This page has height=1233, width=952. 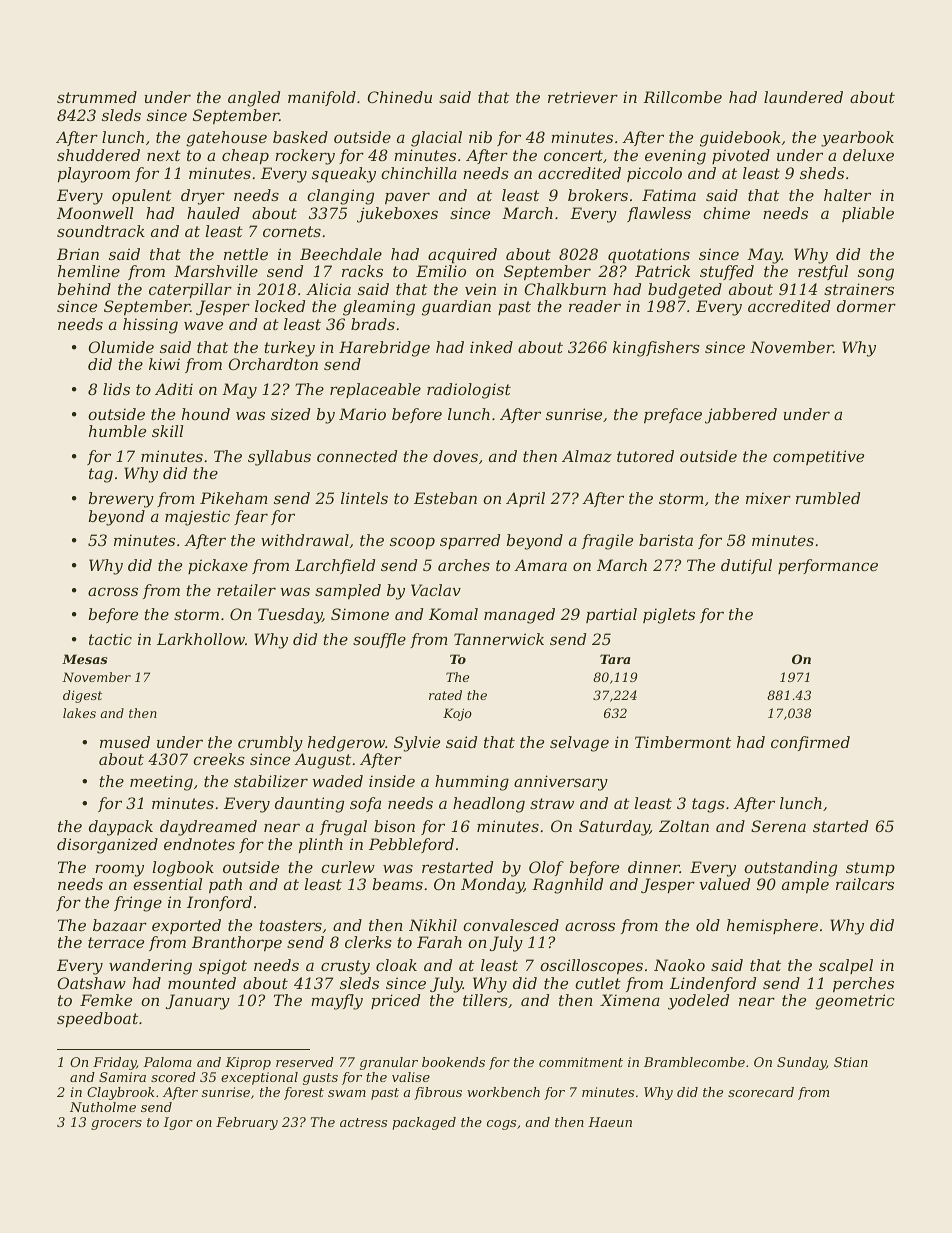 What do you see at coordinates (649, 255) in the page?
I see `quotations` at bounding box center [649, 255].
